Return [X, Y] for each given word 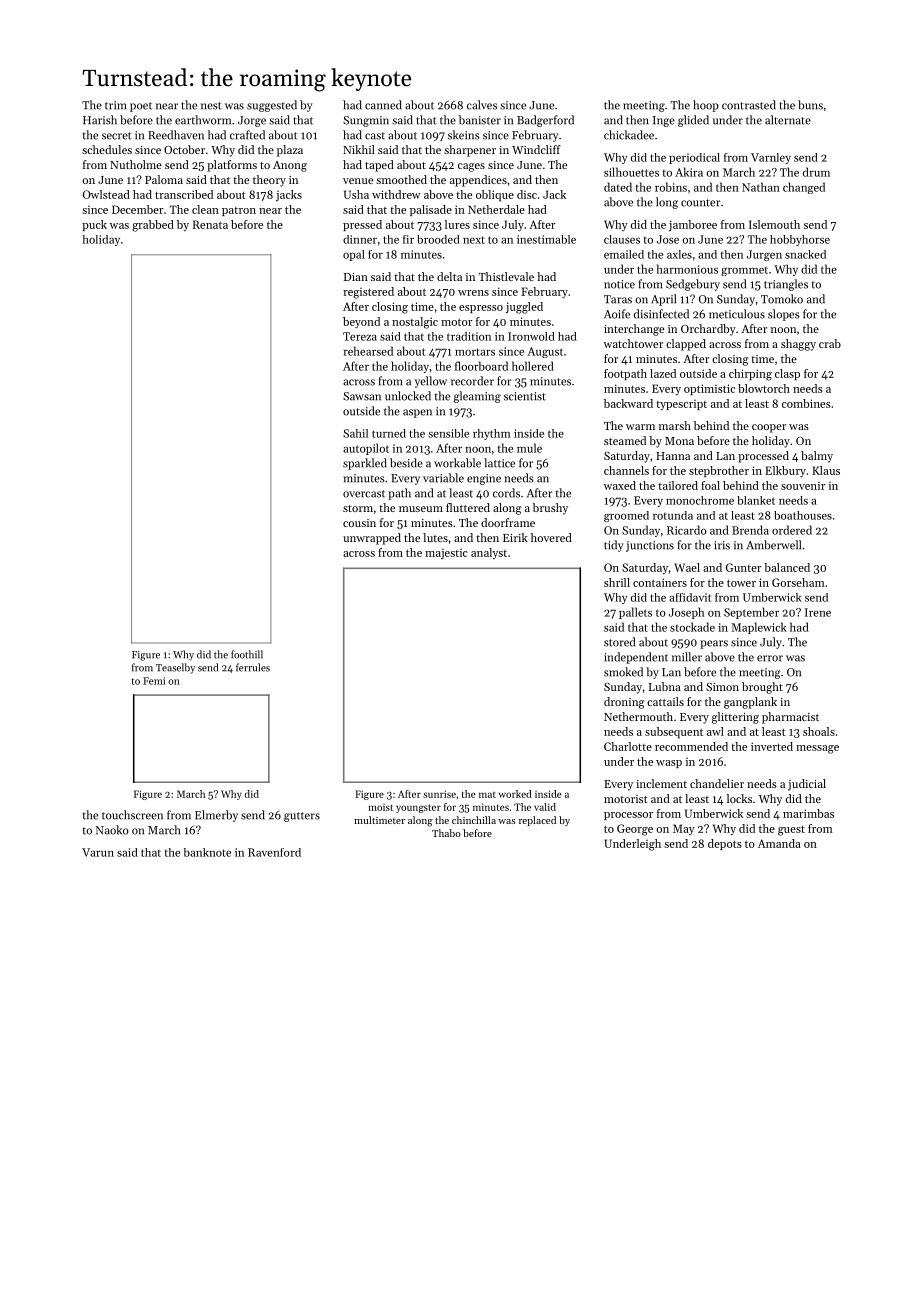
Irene [818, 612]
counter [700, 203]
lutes [435, 537]
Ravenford [274, 852]
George [635, 830]
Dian [356, 277]
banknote [207, 852]
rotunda [673, 515]
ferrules [253, 667]
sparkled [365, 464]
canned [383, 105]
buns [810, 105]
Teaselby [175, 668]
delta [449, 276]
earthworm [203, 120]
